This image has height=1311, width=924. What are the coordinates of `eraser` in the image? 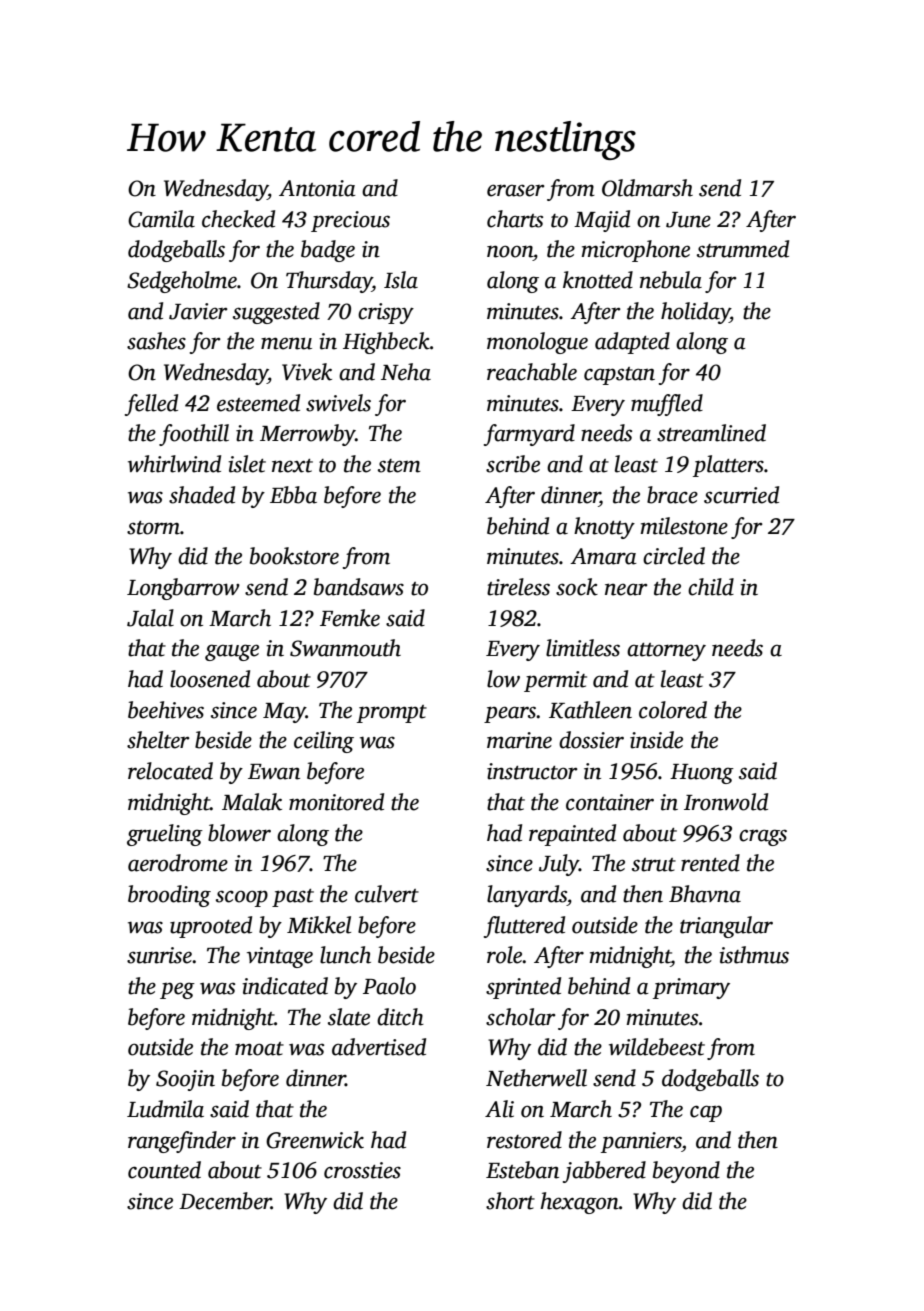 It's located at (516, 190).
